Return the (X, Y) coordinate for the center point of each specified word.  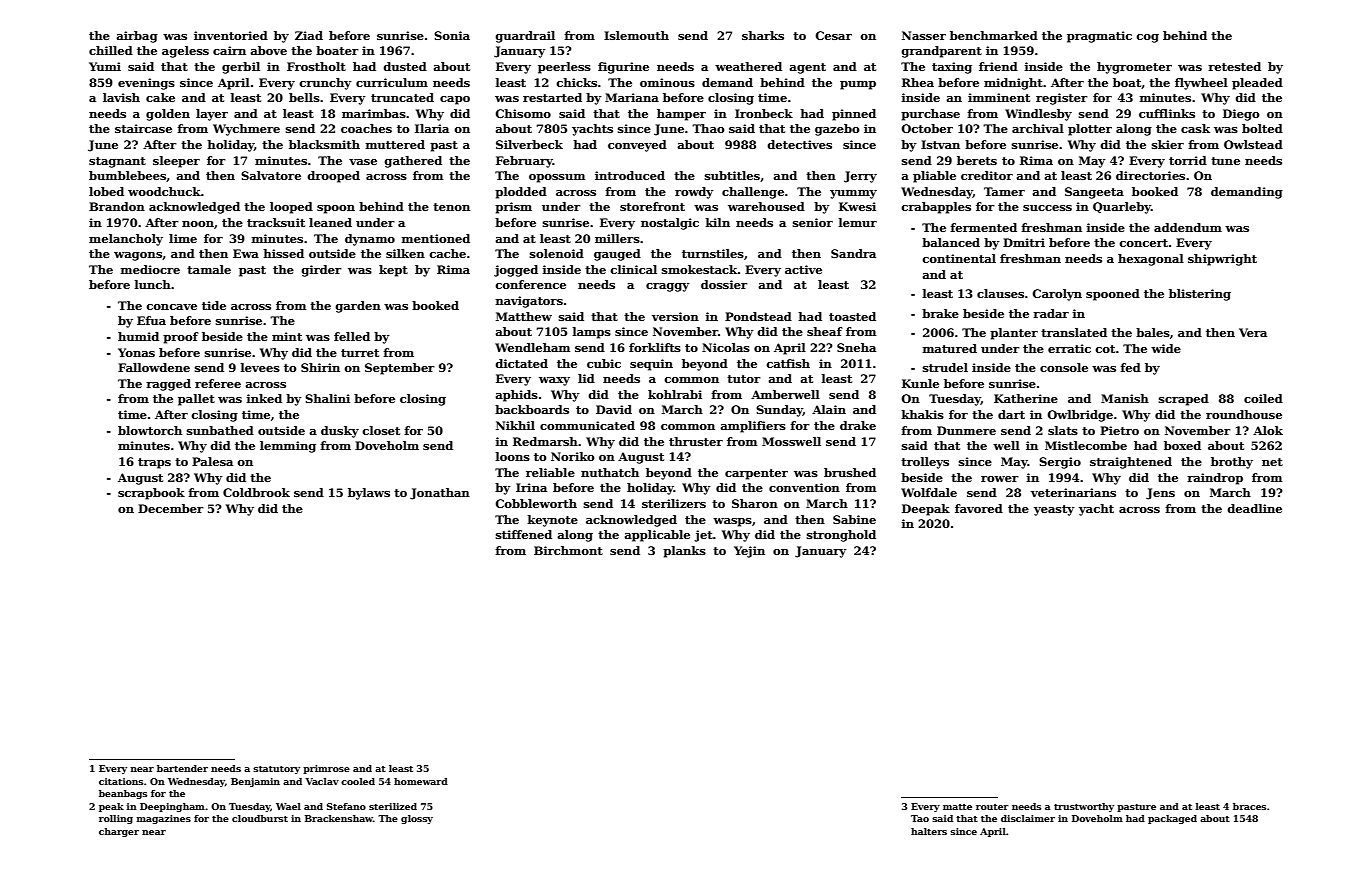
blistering (1200, 295)
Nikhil (515, 425)
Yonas (136, 352)
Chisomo (523, 113)
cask (1195, 128)
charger (119, 832)
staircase (143, 128)
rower (1000, 479)
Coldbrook (256, 492)
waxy (554, 381)
